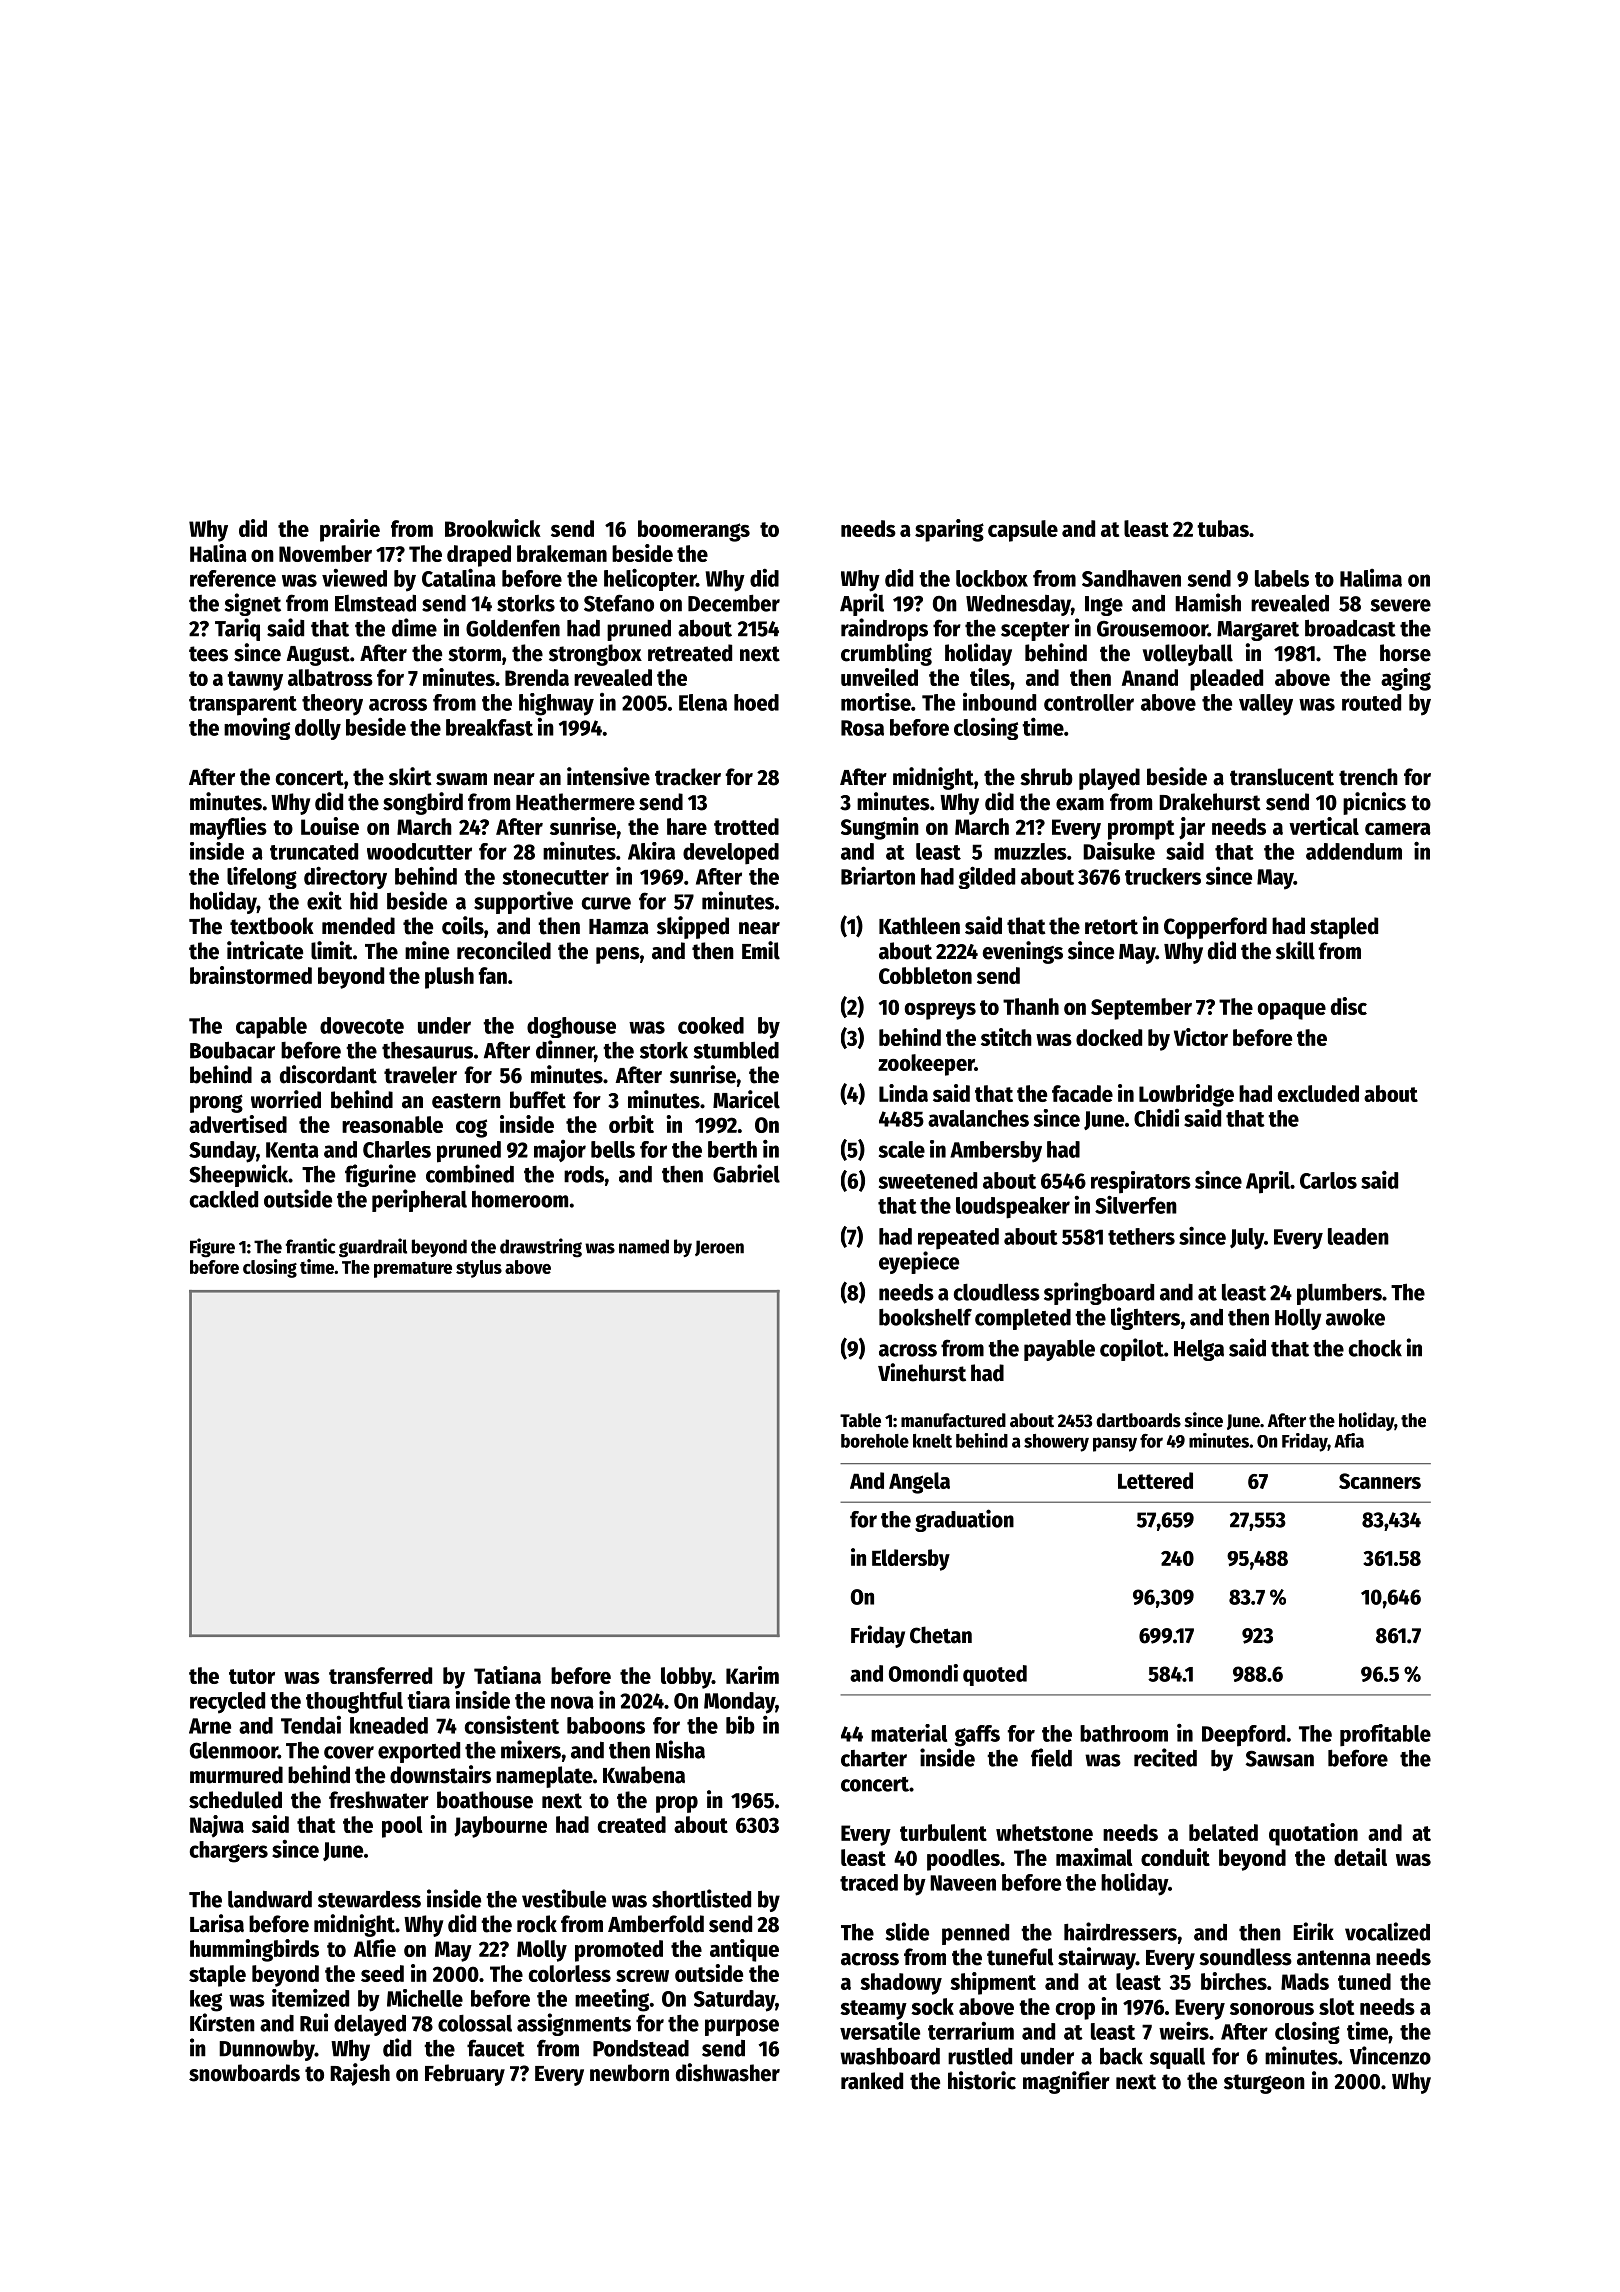 The image size is (1620, 2292). Describe the element at coordinates (252, 1676) in the document. I see `tutor` at that location.
